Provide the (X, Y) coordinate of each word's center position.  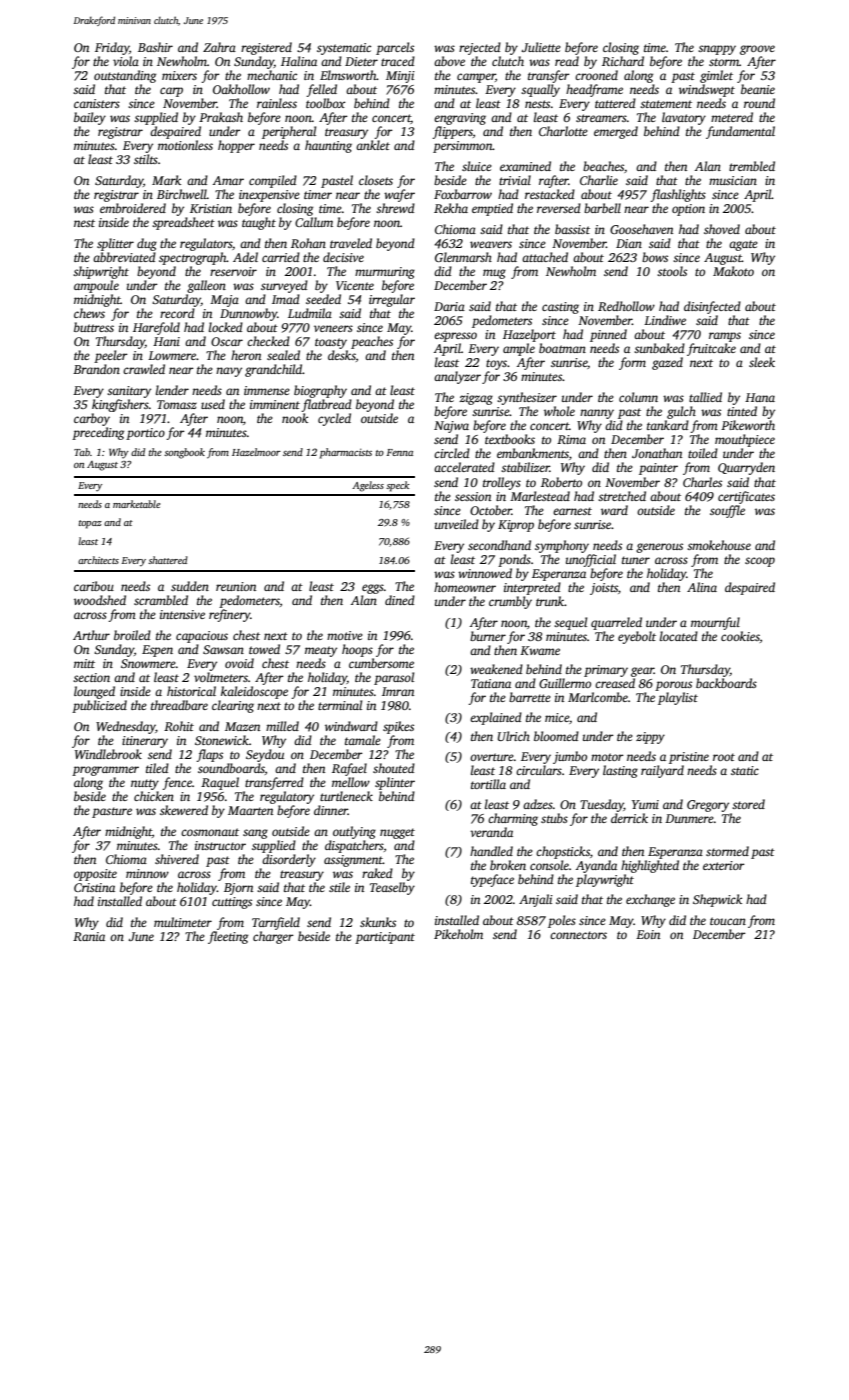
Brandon (96, 369)
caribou (94, 586)
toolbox (326, 103)
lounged (94, 692)
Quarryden (746, 468)
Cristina (94, 887)
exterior (724, 865)
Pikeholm (458, 934)
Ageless (368, 486)
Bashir (155, 47)
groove (757, 50)
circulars (539, 770)
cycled (334, 419)
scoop (760, 562)
